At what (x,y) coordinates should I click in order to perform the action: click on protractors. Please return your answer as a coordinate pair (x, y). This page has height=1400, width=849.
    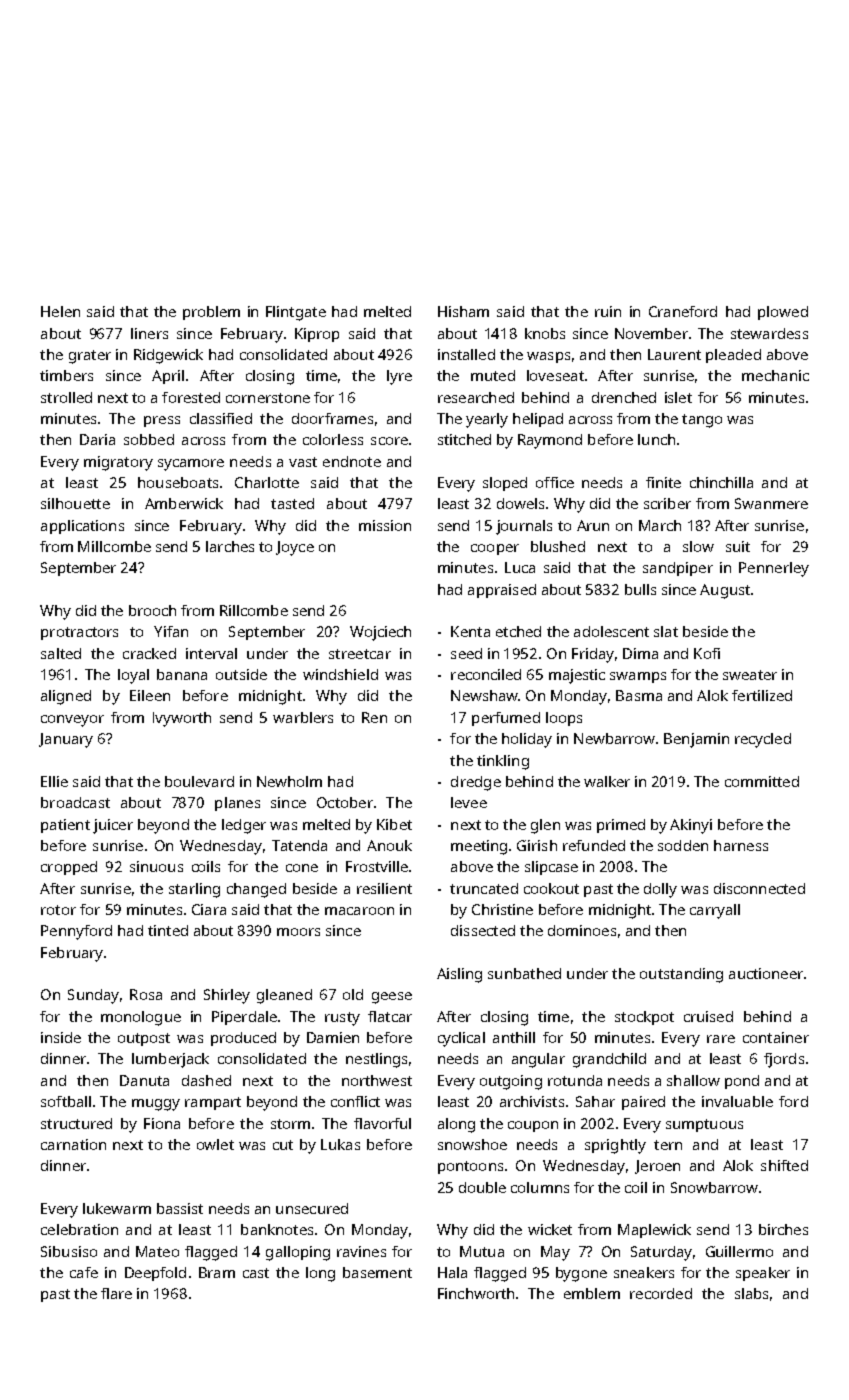
    Looking at the image, I should click on (79, 633).
